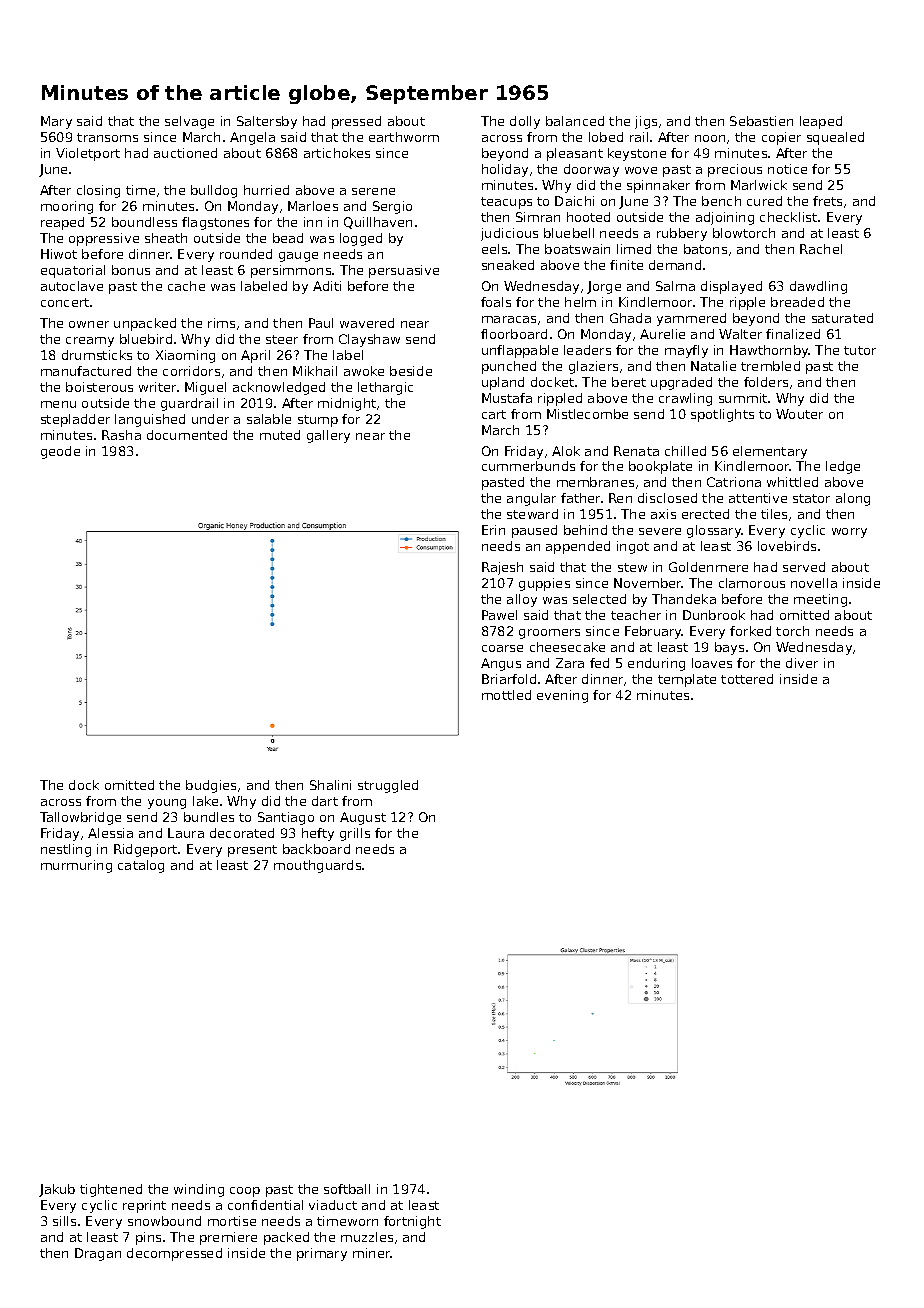  Describe the element at coordinates (729, 648) in the image. I see `bays` at that location.
